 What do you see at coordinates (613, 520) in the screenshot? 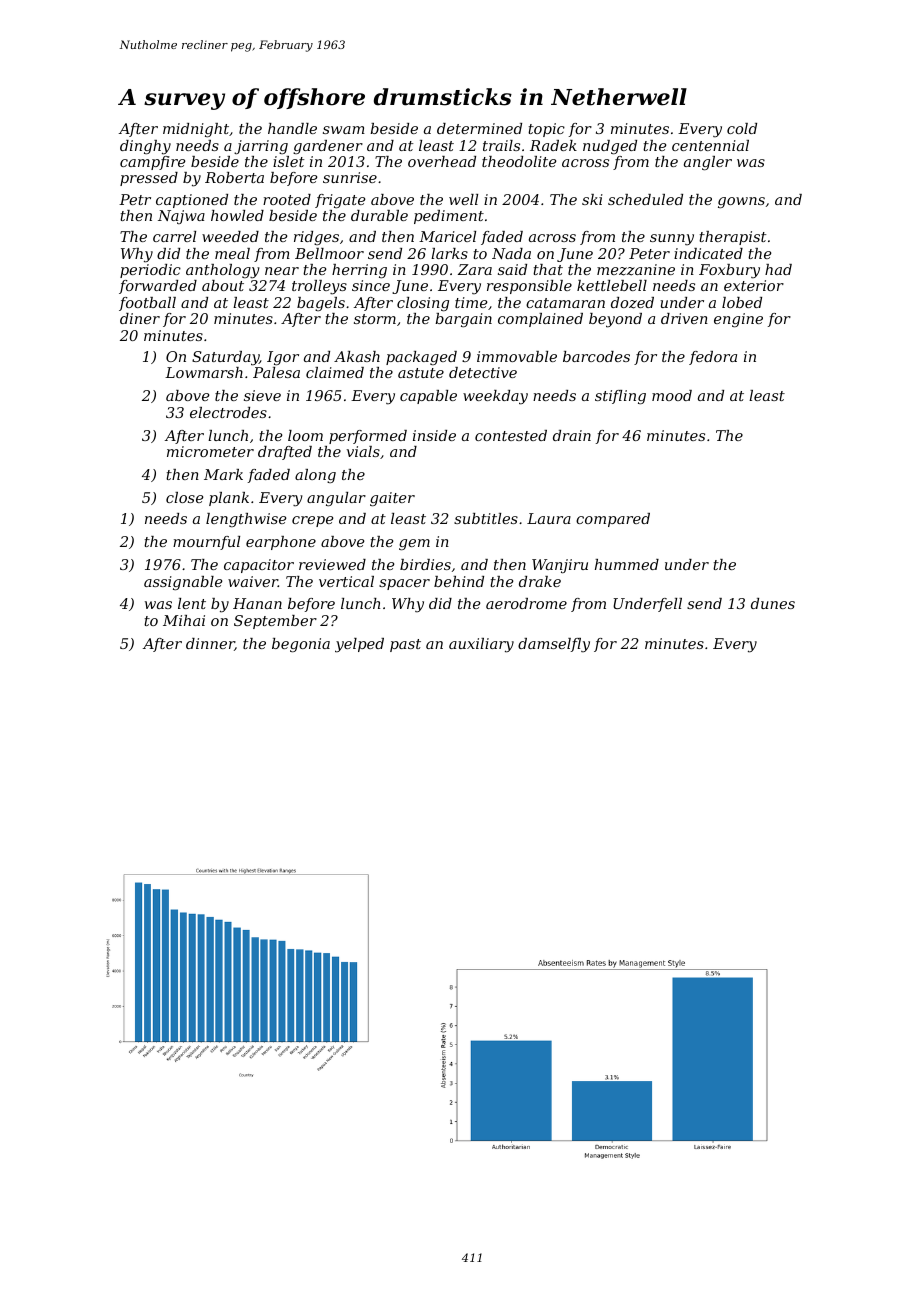
I see `compared` at bounding box center [613, 520].
